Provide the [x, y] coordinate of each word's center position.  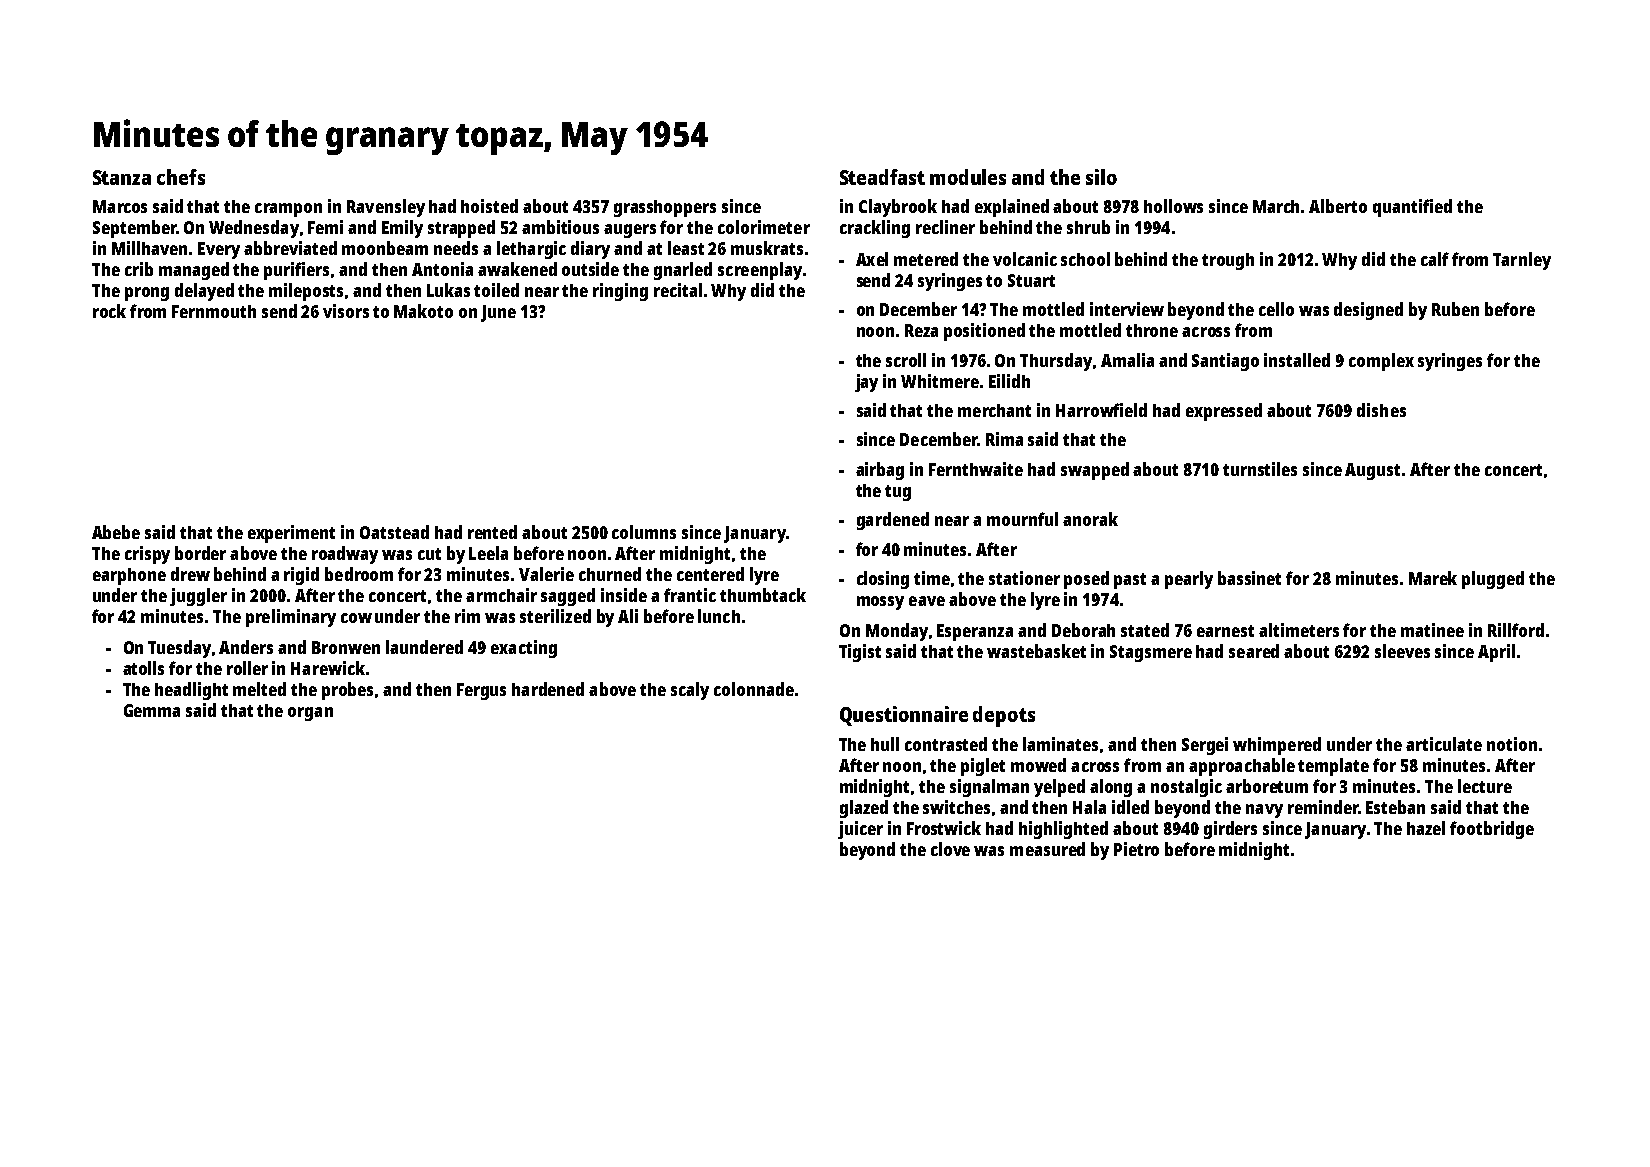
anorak [1090, 519]
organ [310, 714]
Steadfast [882, 177]
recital [678, 290]
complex [1381, 362]
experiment [291, 534]
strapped [461, 229]
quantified [1412, 208]
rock [109, 311]
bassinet [1249, 578]
